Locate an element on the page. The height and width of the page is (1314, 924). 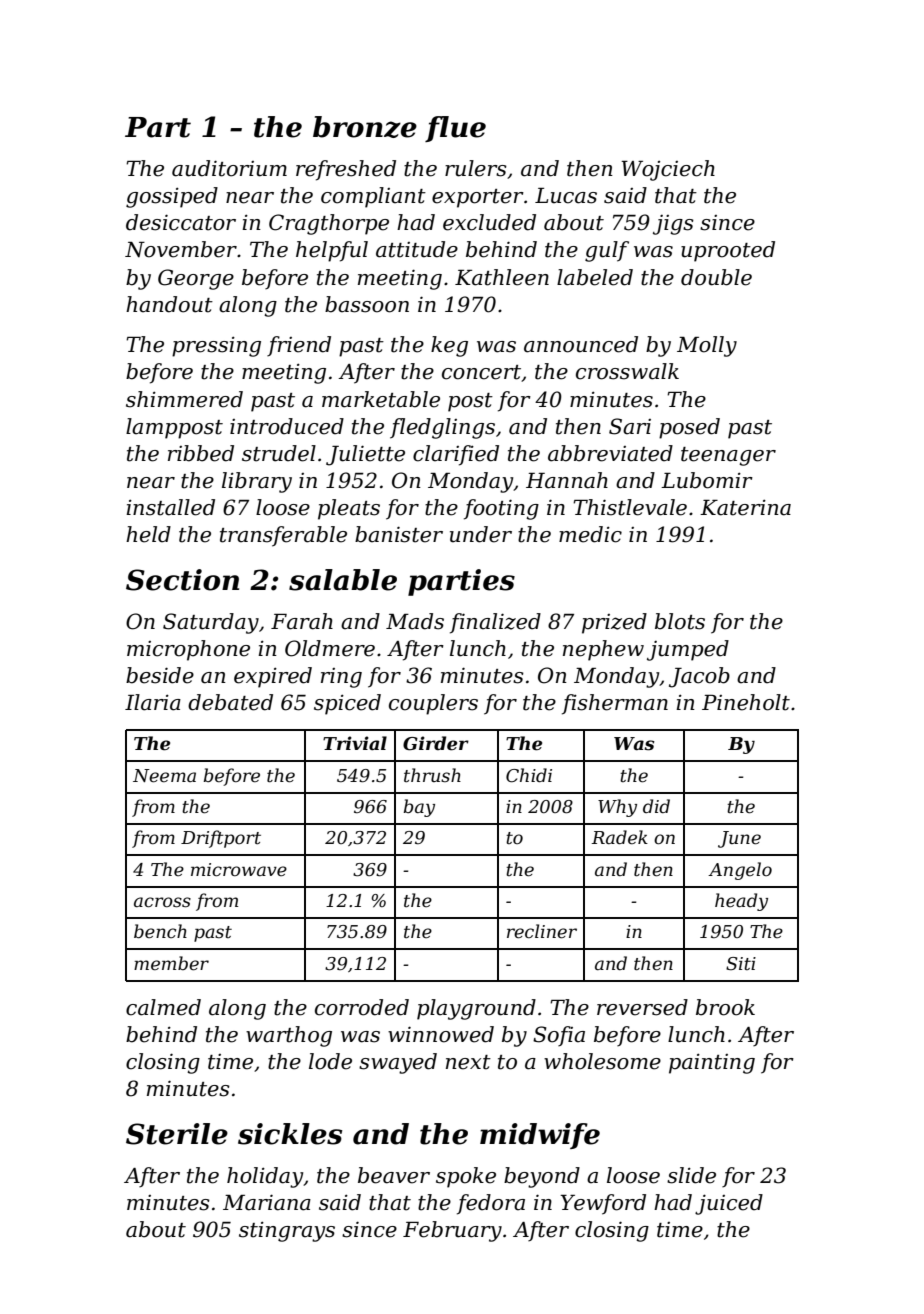
Chidi is located at coordinates (529, 775).
